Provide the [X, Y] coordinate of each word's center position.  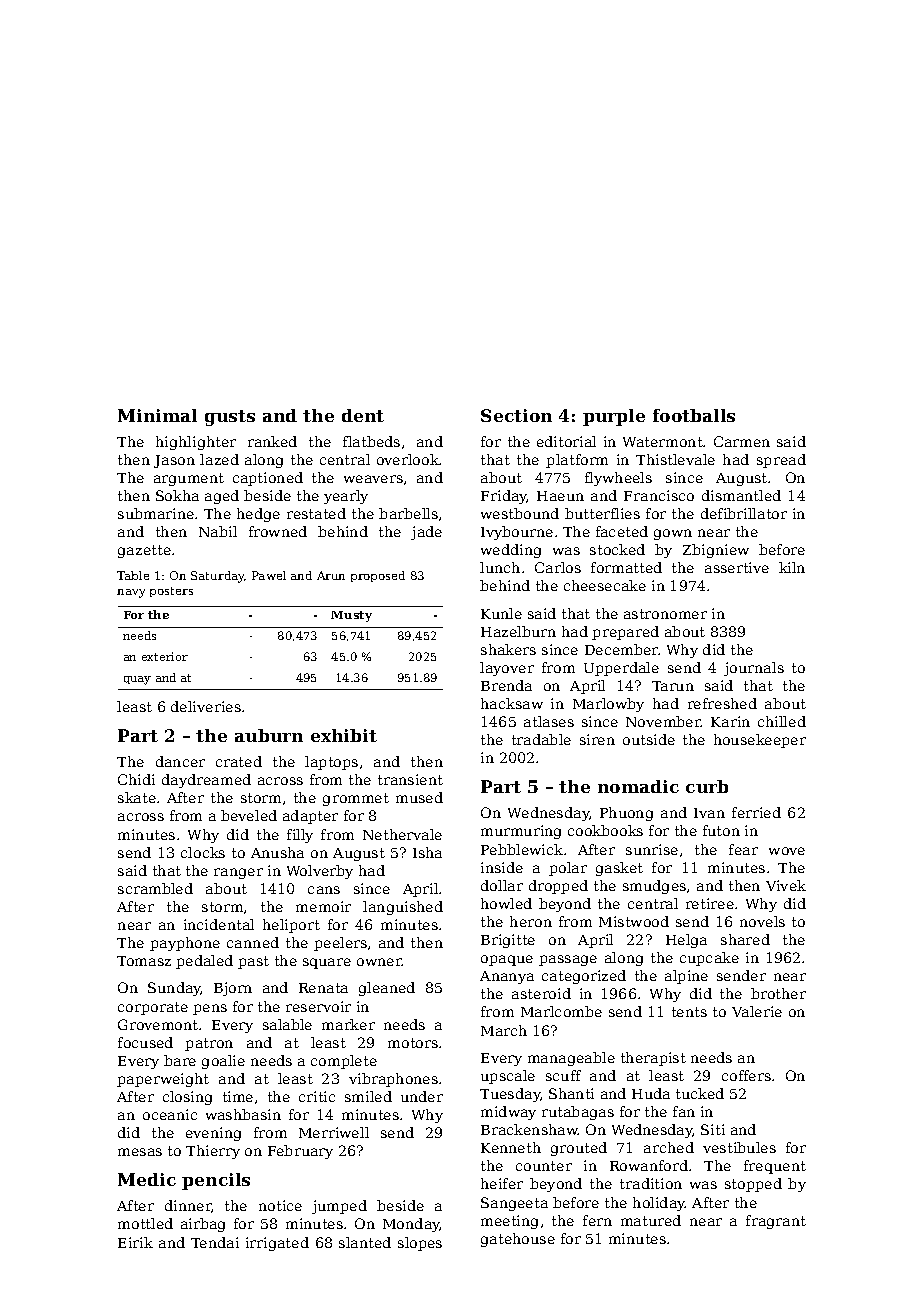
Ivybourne [517, 533]
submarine [156, 513]
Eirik [135, 1242]
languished [403, 908]
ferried [756, 812]
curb [707, 786]
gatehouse [518, 1240]
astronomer [665, 614]
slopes [420, 1244]
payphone [185, 944]
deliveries [206, 706]
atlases [549, 721]
